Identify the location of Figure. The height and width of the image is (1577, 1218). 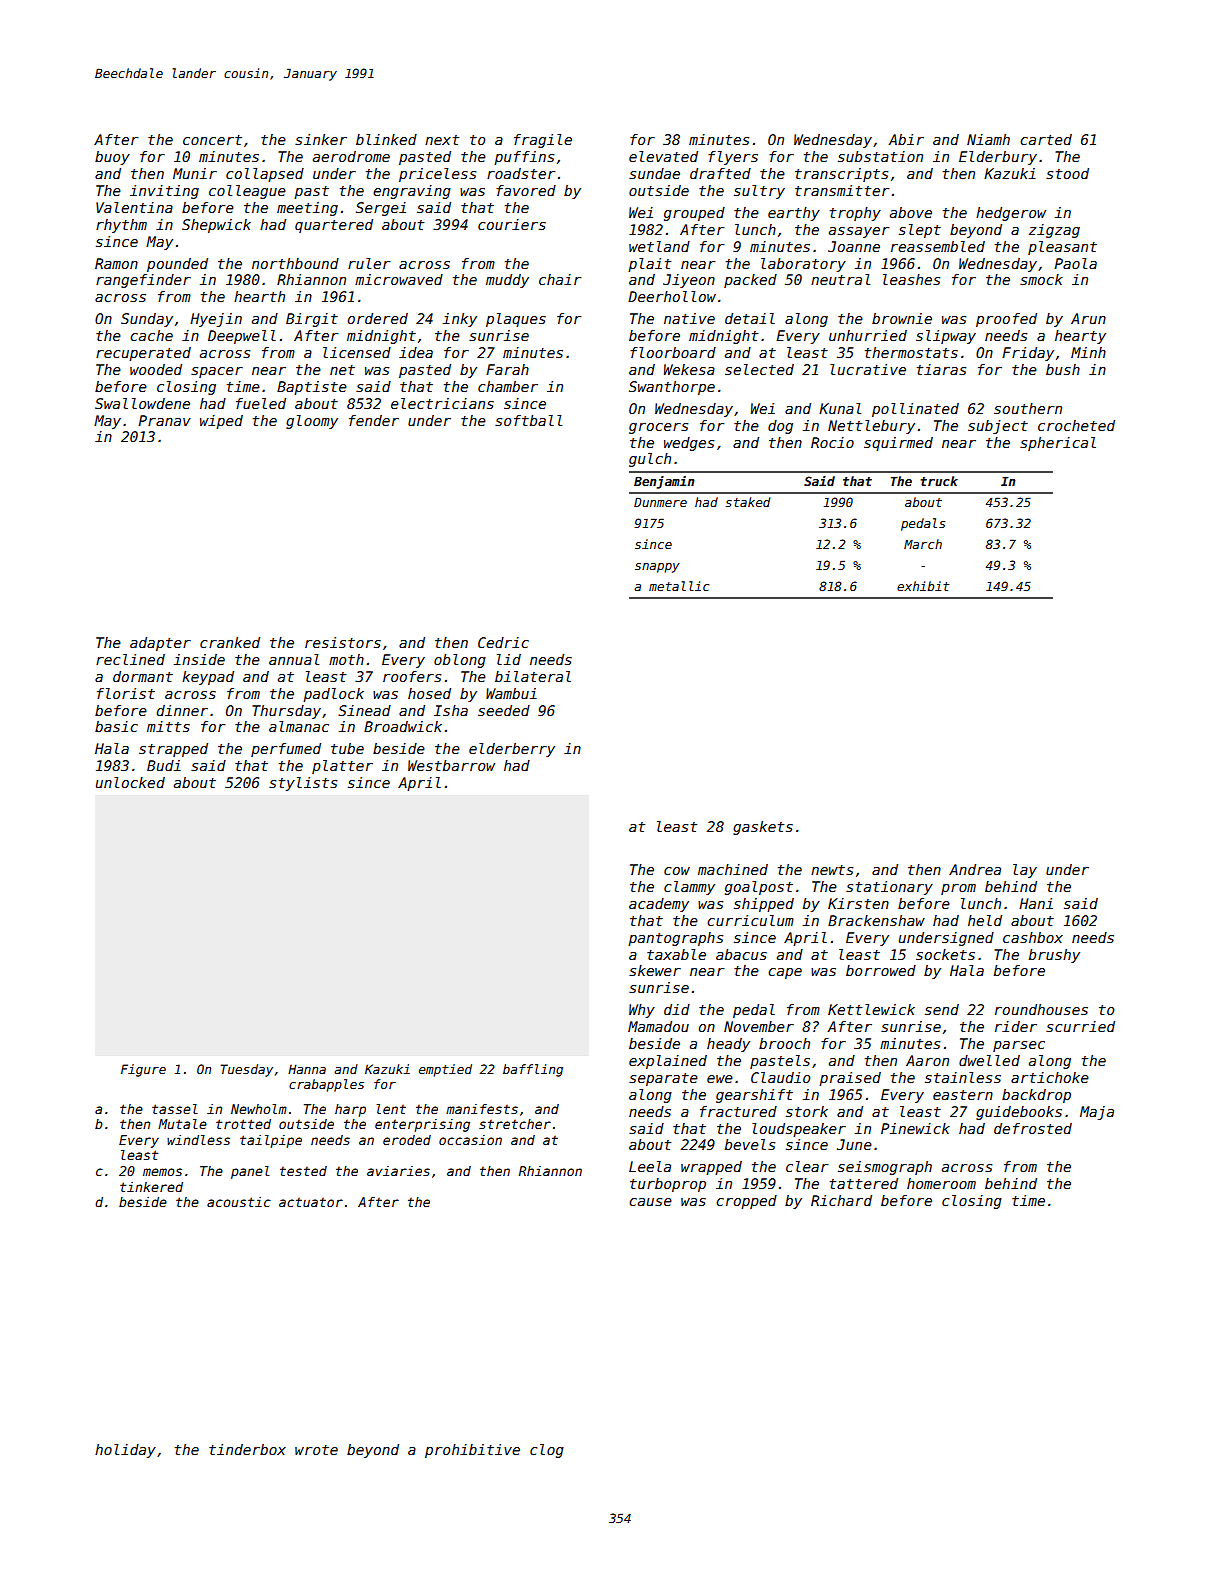
(143, 1070).
